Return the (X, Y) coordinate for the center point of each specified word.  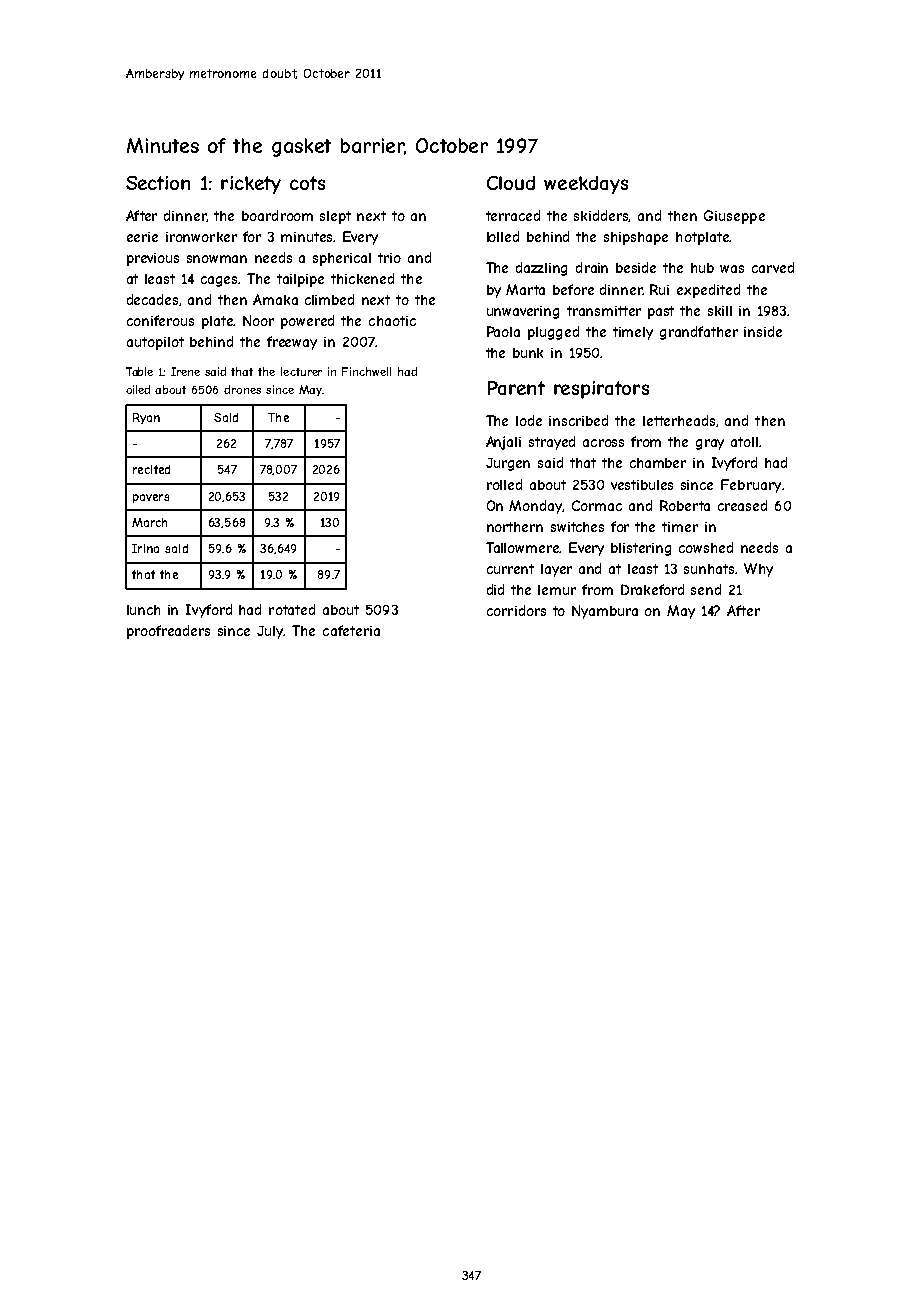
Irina (145, 548)
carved (773, 267)
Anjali (503, 443)
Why (758, 570)
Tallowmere (523, 547)
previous (153, 259)
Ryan (146, 418)
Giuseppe (734, 217)
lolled (503, 236)
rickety (251, 185)
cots (307, 183)
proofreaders (168, 632)
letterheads (679, 420)
